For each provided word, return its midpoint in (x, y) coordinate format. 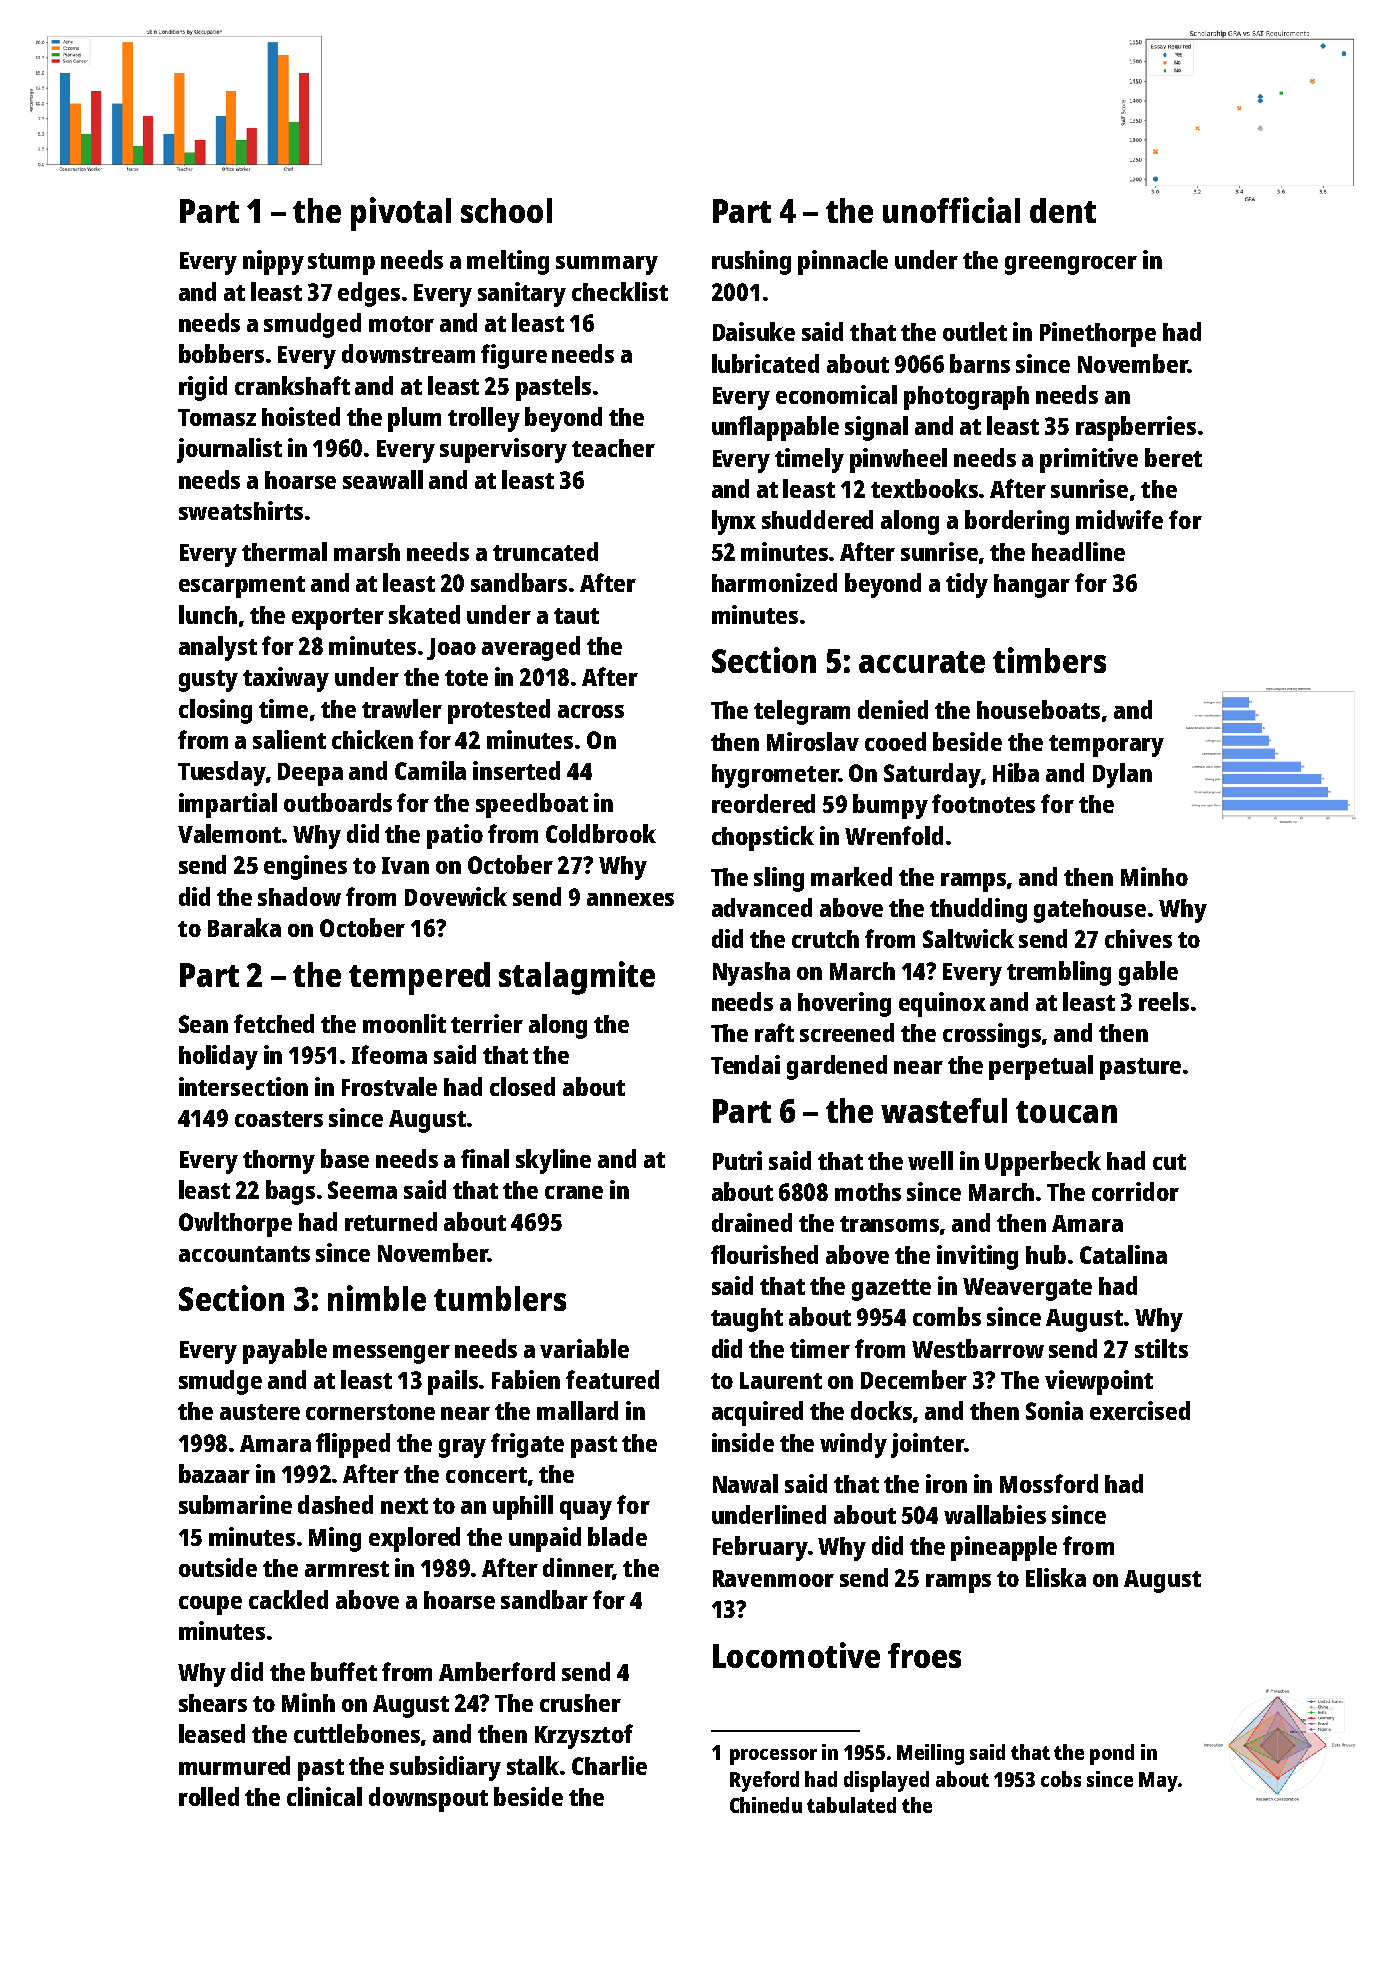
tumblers (500, 1298)
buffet (344, 1671)
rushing (751, 262)
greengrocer (1071, 265)
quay (586, 1510)
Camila (430, 770)
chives (1138, 938)
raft (774, 1032)
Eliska (1056, 1577)
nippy (273, 262)
